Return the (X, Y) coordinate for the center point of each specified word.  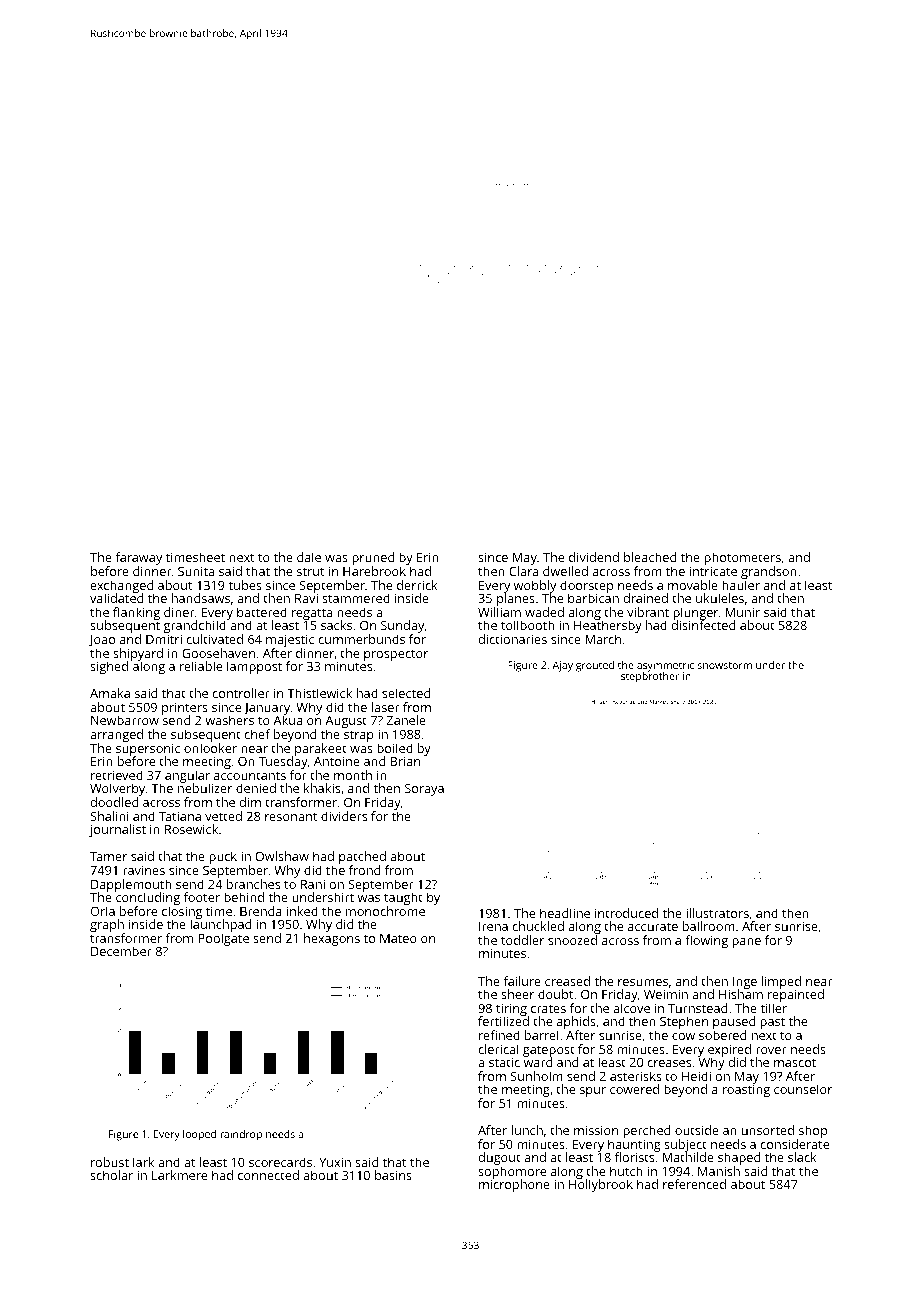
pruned (373, 558)
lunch (527, 1130)
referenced (694, 1184)
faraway (139, 558)
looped (199, 1135)
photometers (742, 558)
